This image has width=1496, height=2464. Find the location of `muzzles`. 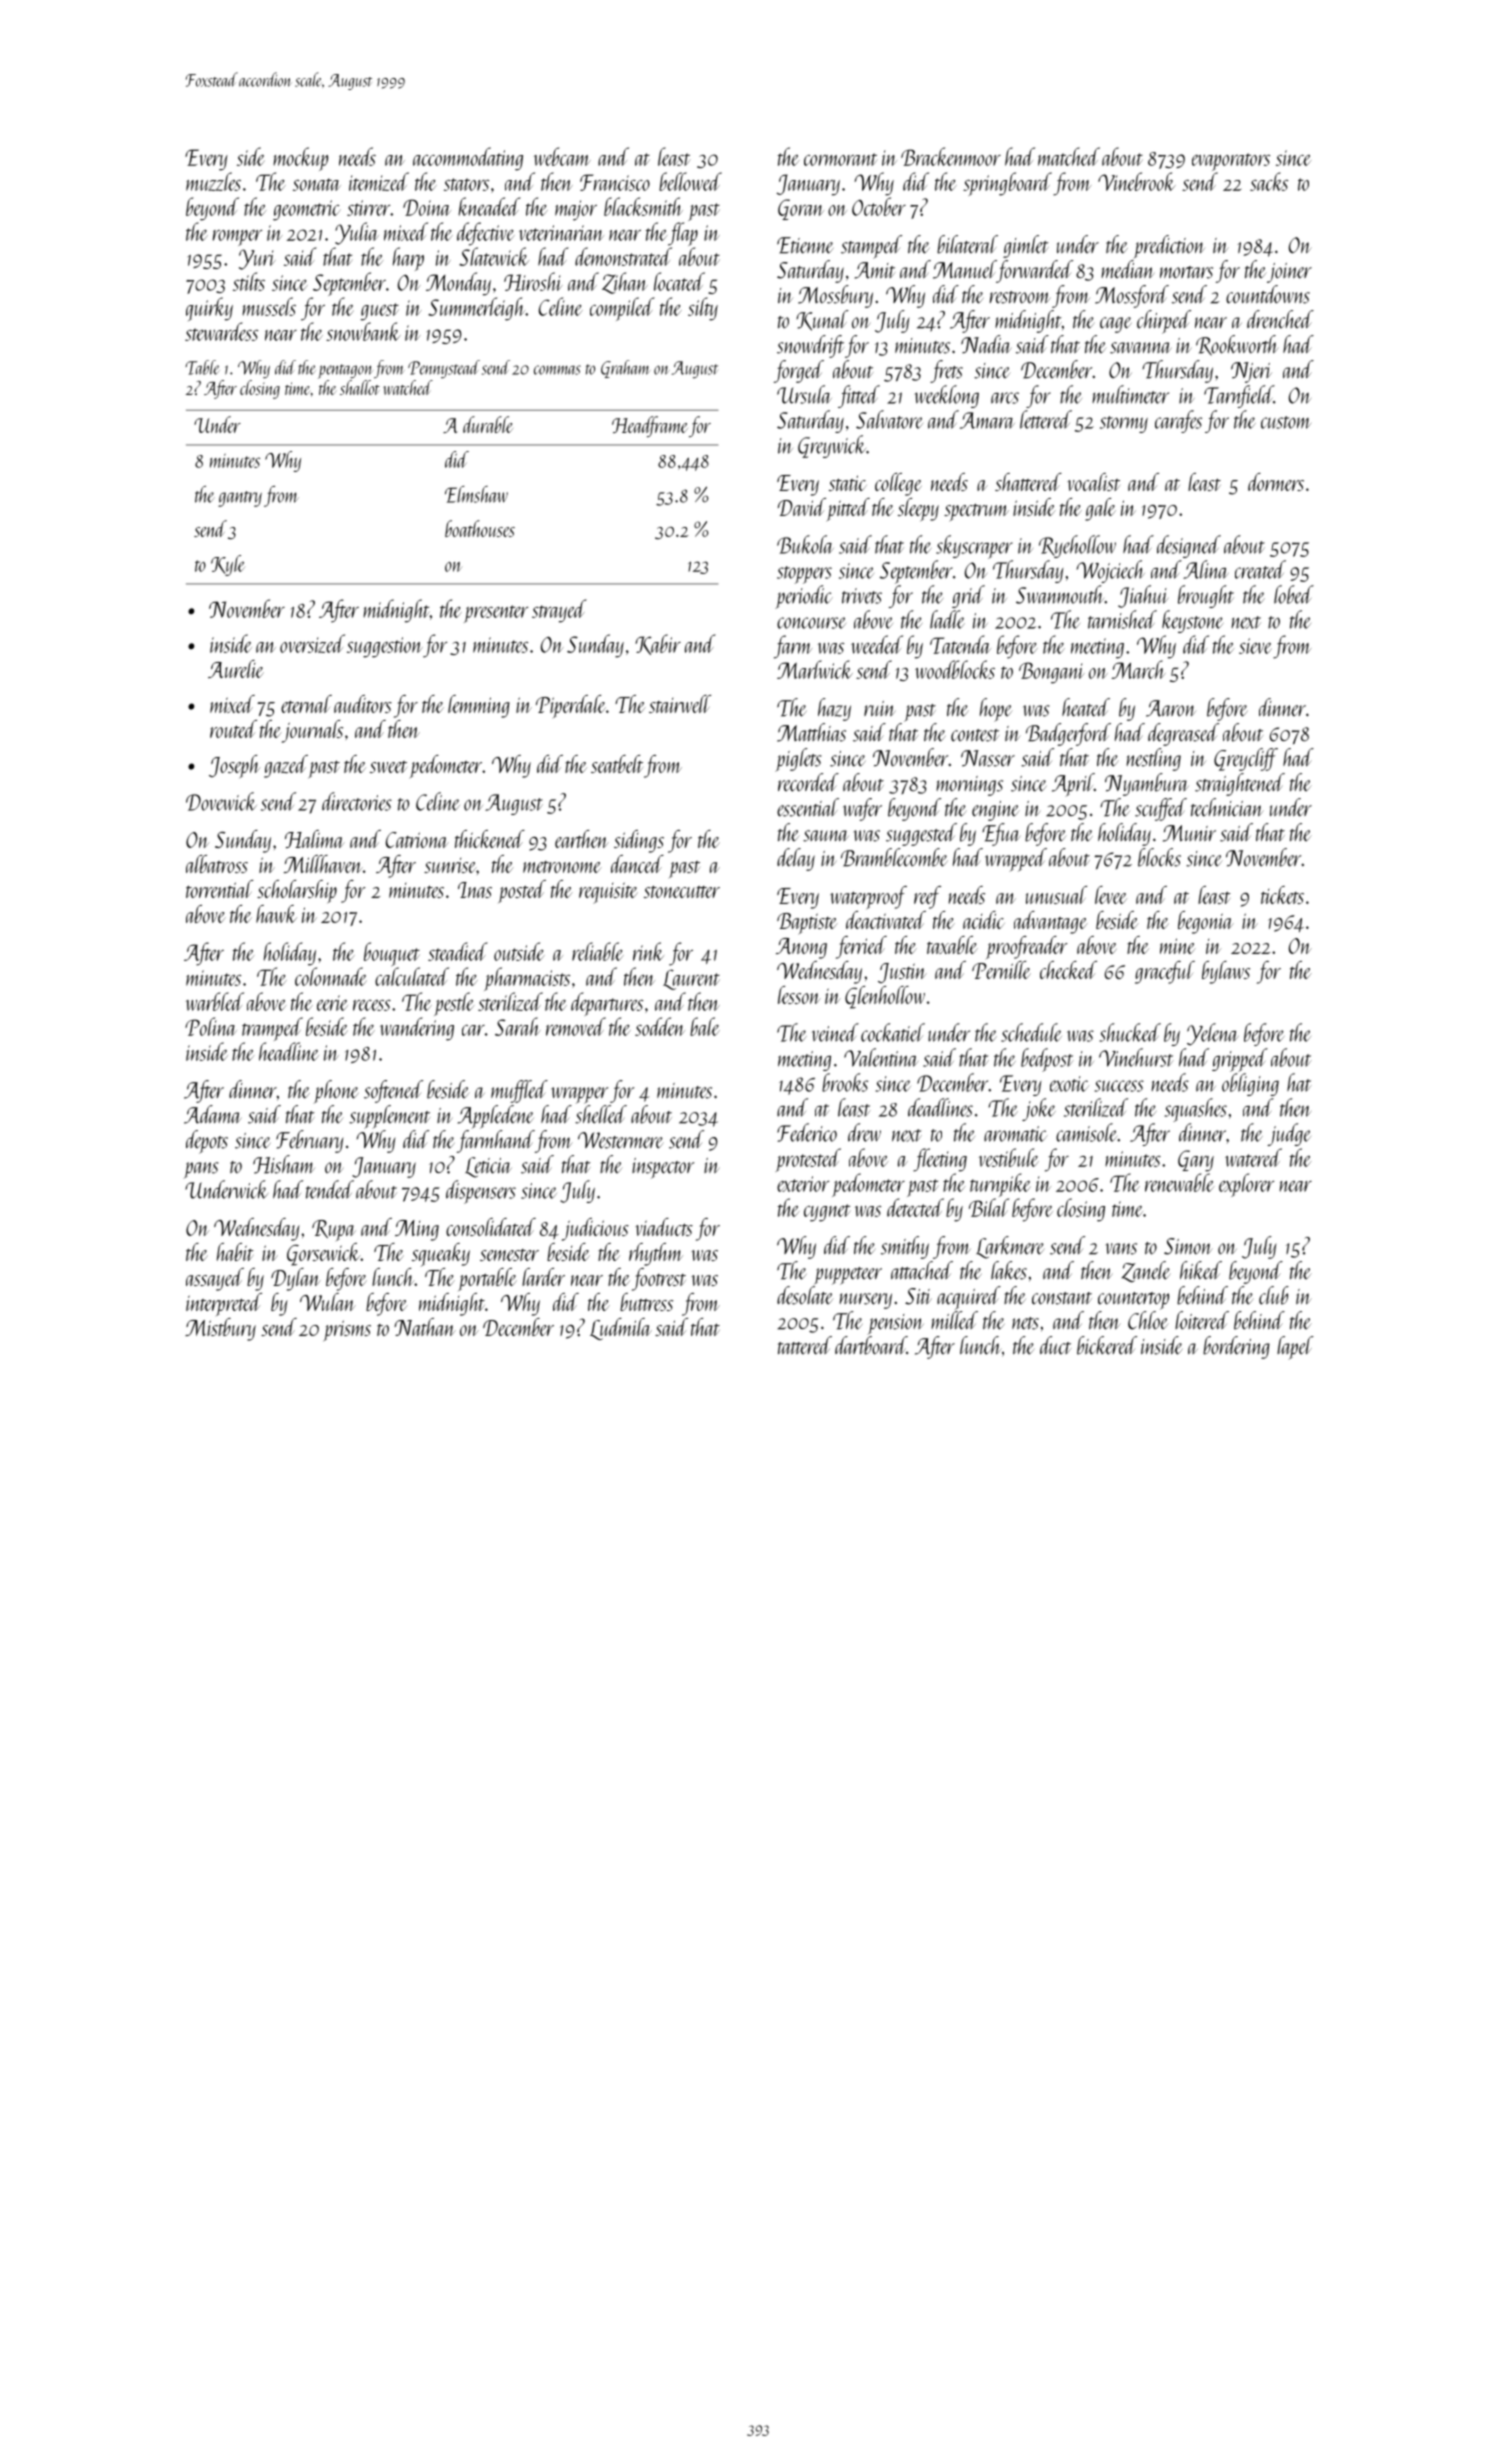

muzzles is located at coordinates (213, 181).
